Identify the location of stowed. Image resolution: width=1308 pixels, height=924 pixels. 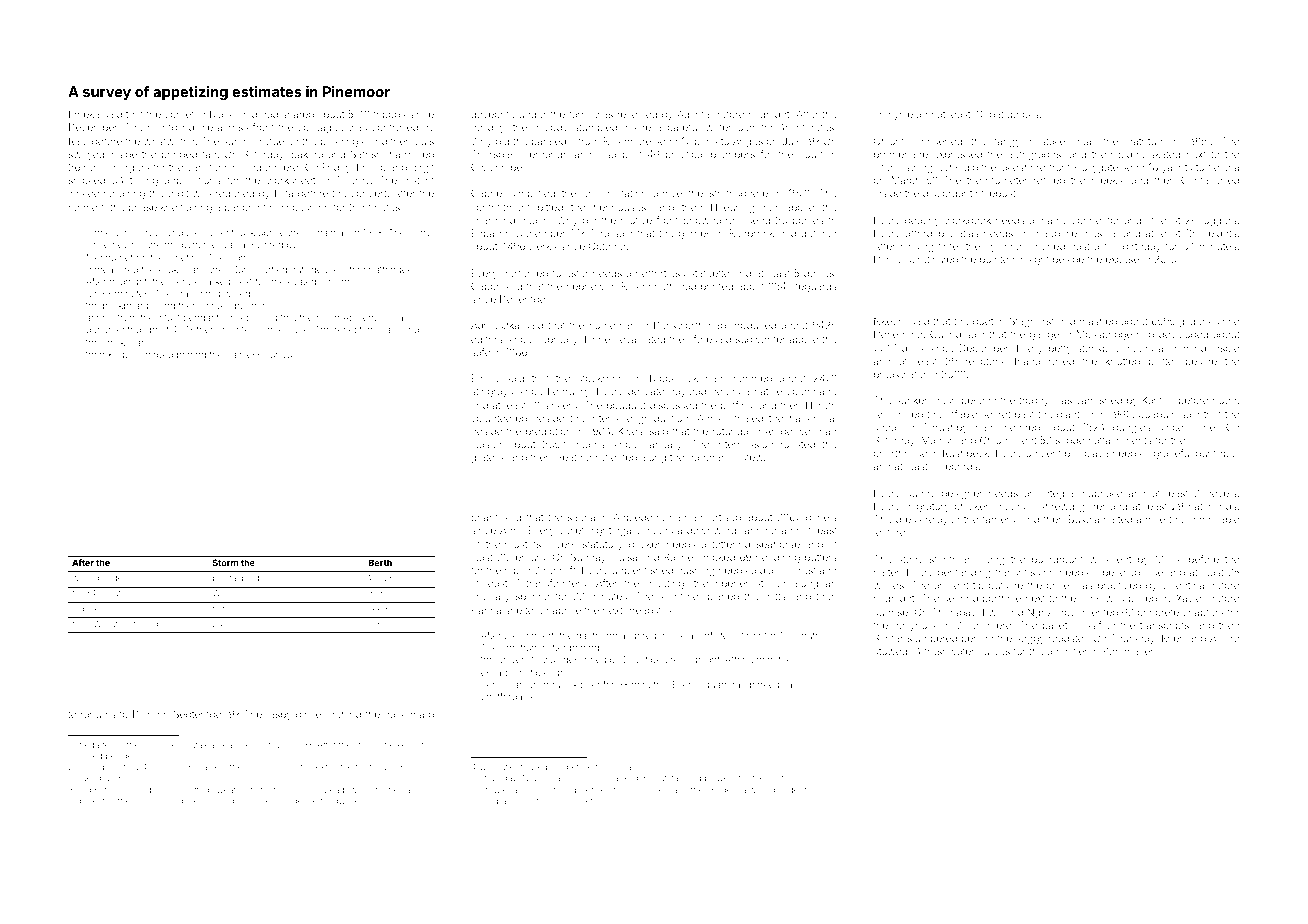
(890, 651).
